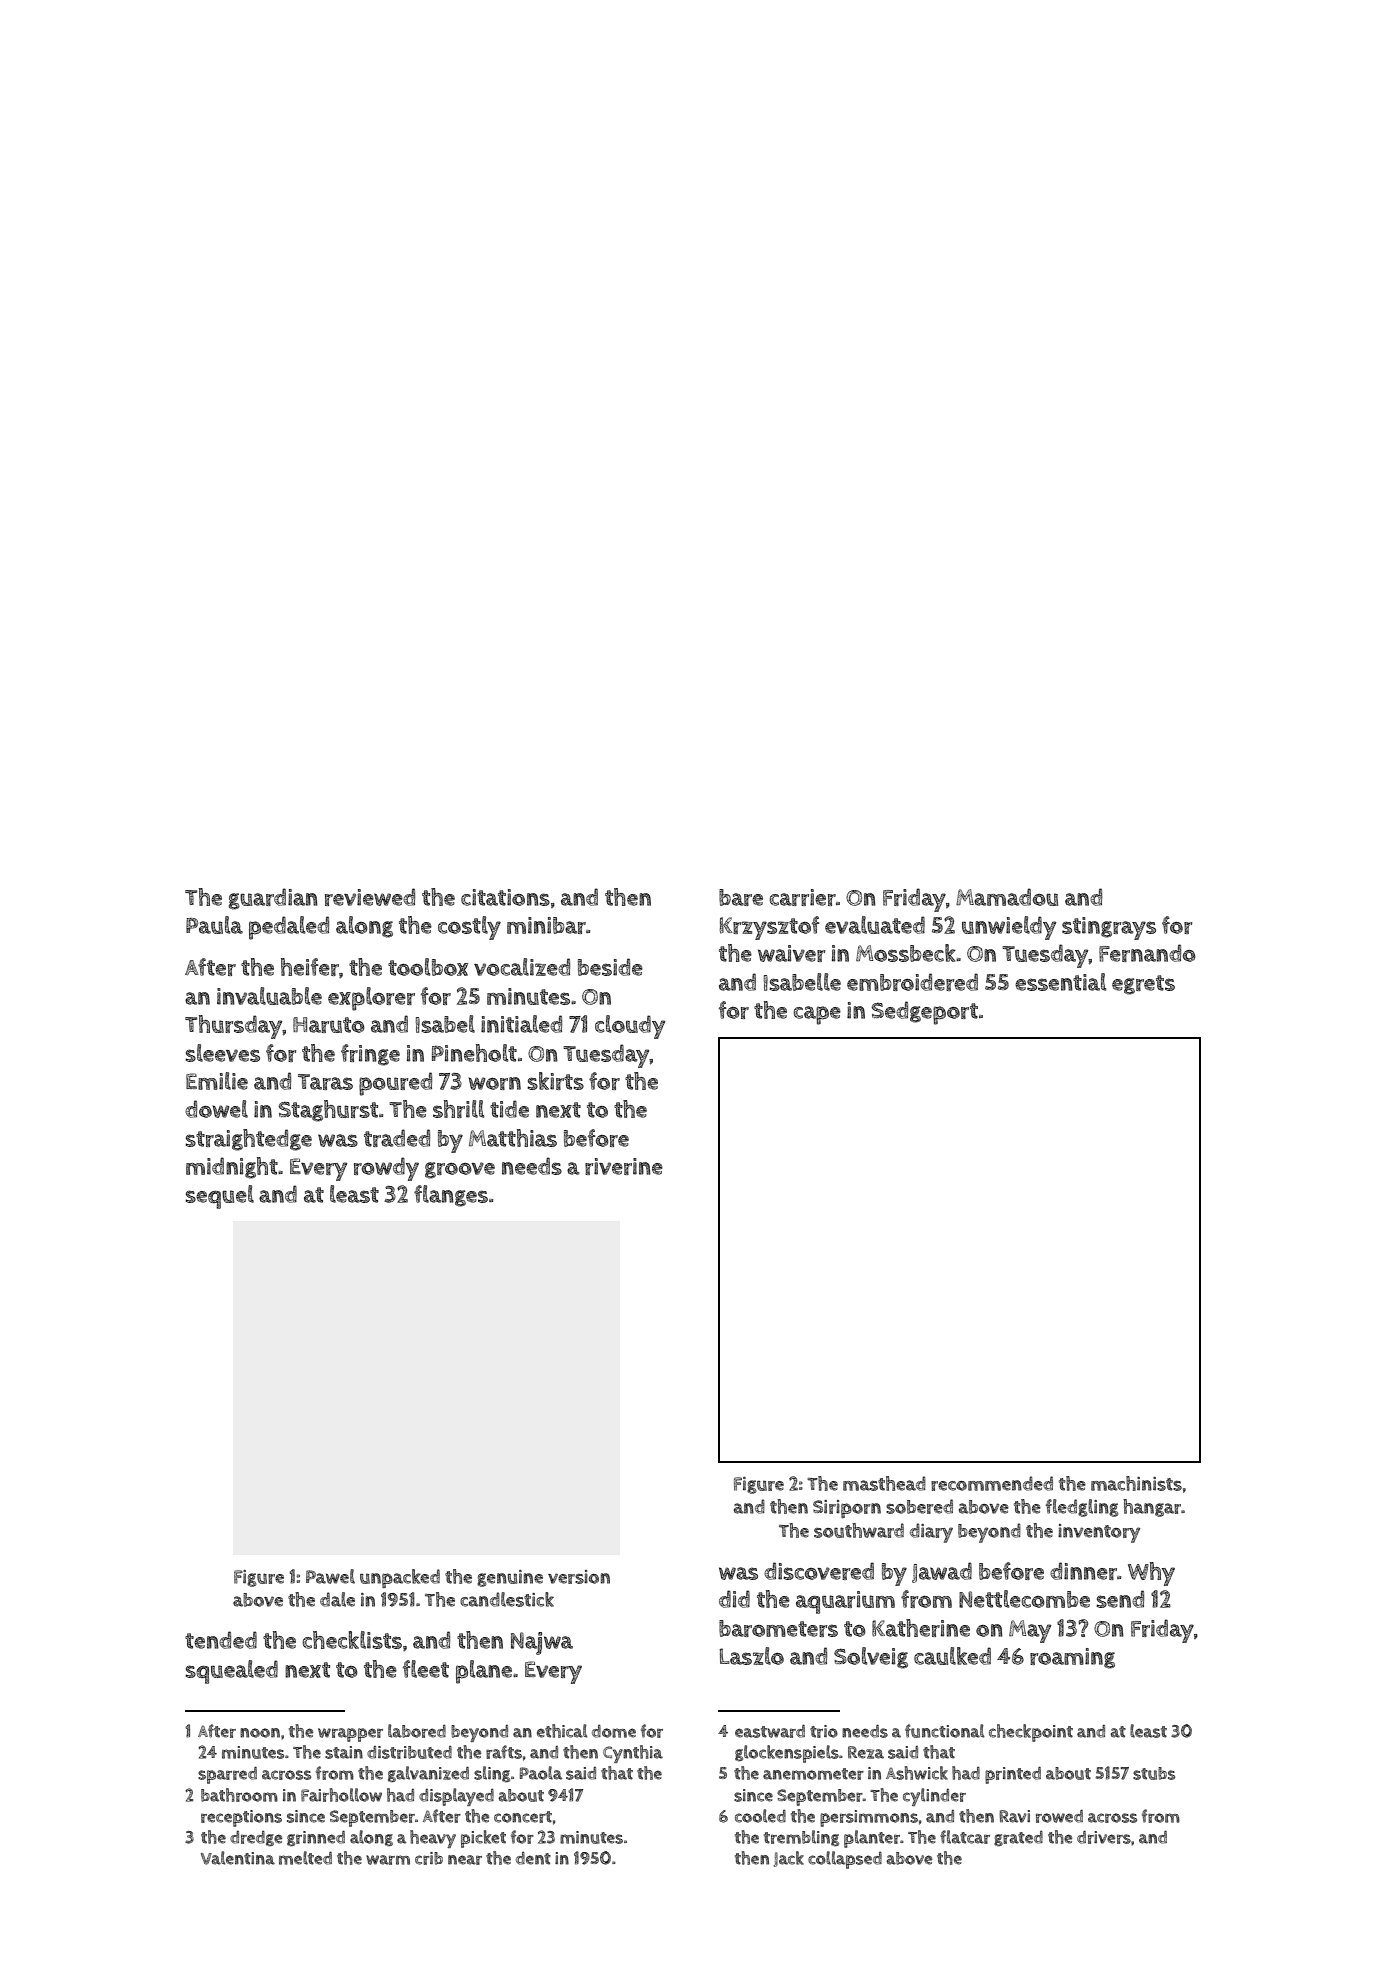 Image resolution: width=1386 pixels, height=1969 pixels. I want to click on Mamadou, so click(1007, 897).
